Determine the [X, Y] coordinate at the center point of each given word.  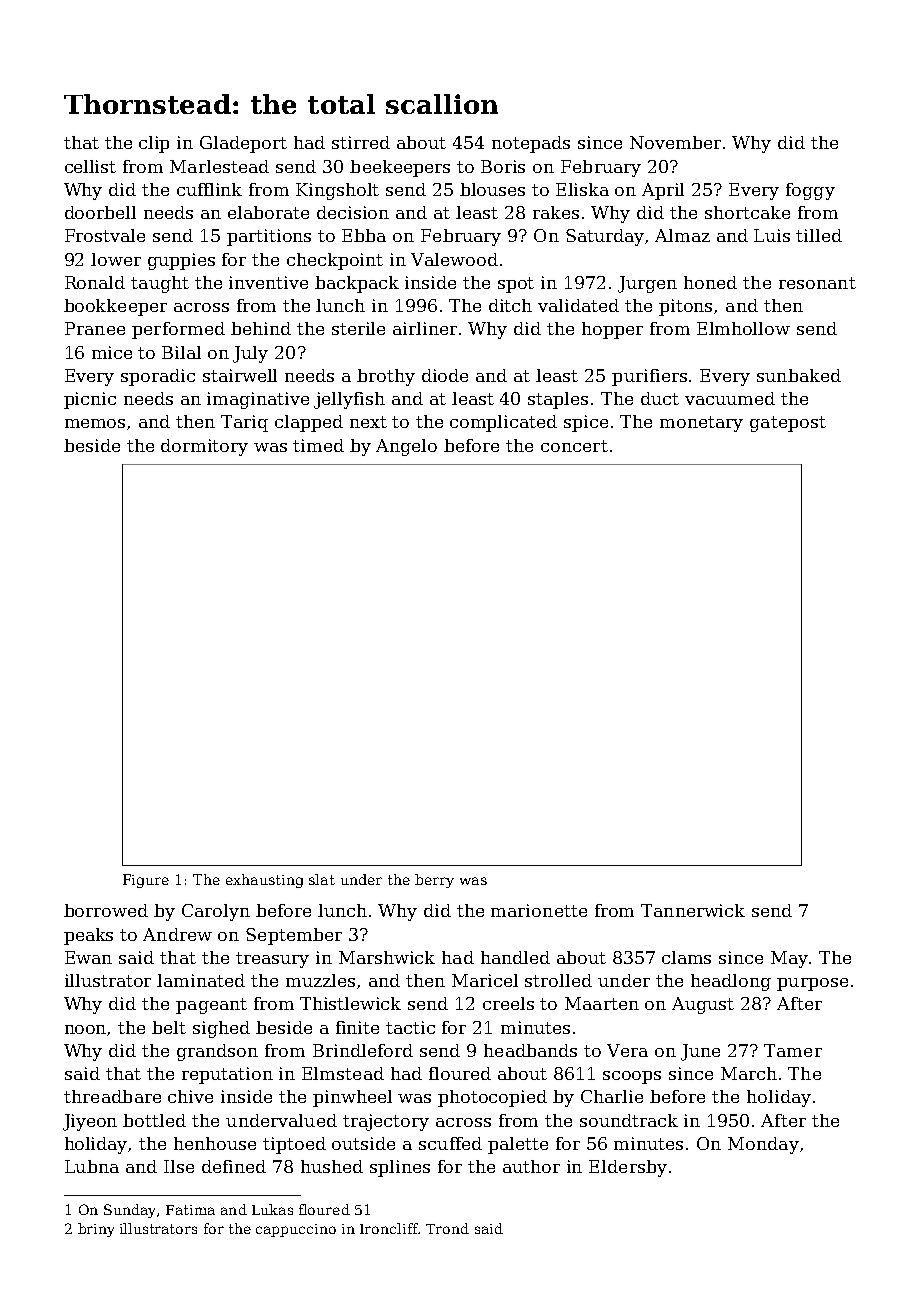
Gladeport [243, 144]
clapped [309, 423]
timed [318, 445]
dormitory [204, 447]
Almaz [682, 235]
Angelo [406, 447]
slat [322, 879]
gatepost [788, 424]
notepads [531, 144]
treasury [272, 960]
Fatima [190, 1210]
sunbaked [799, 375]
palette [518, 1145]
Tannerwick [693, 910]
